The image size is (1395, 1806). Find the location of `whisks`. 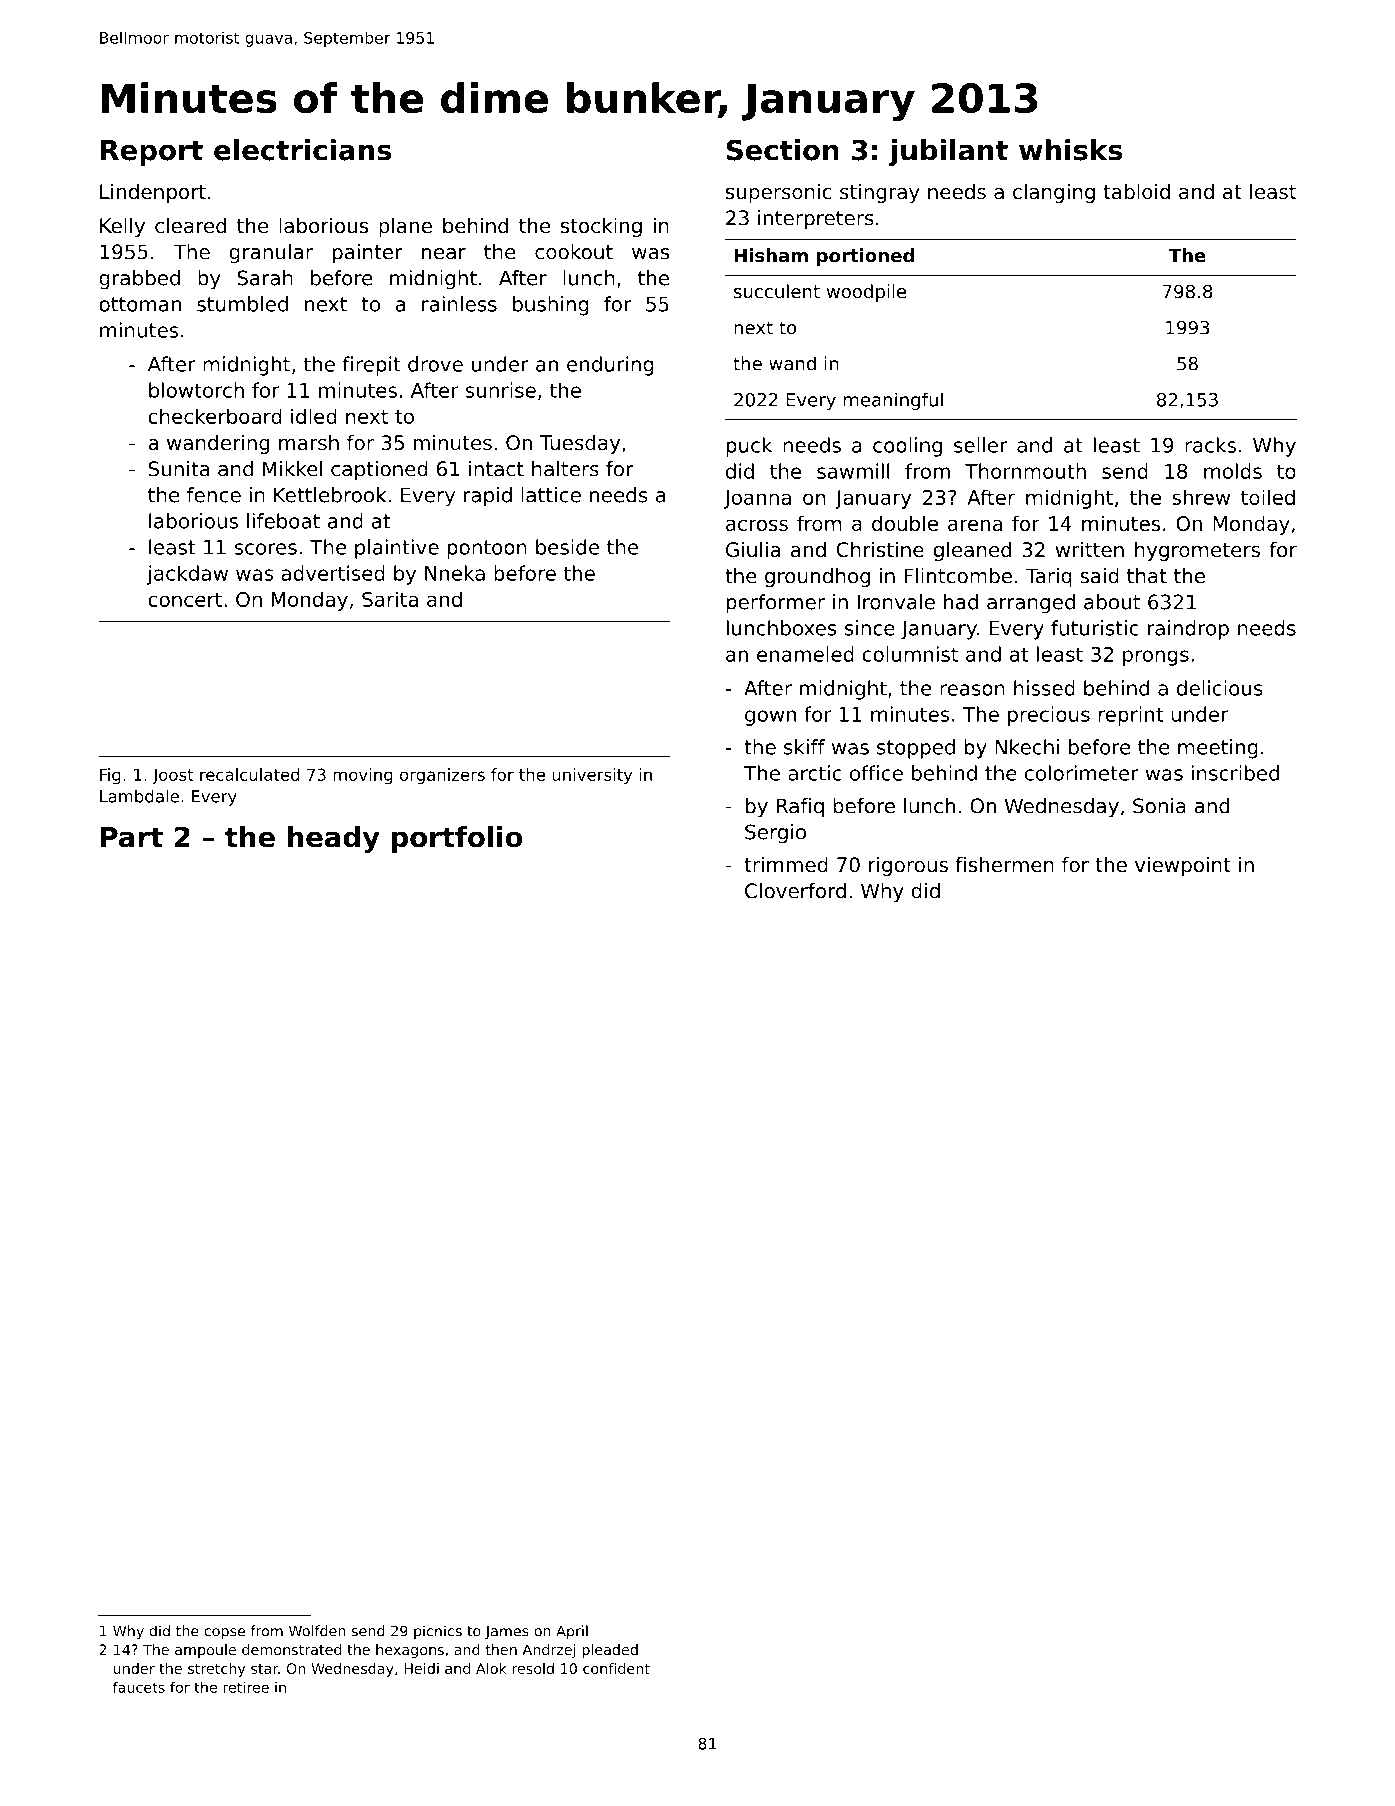

whisks is located at coordinates (1070, 150).
